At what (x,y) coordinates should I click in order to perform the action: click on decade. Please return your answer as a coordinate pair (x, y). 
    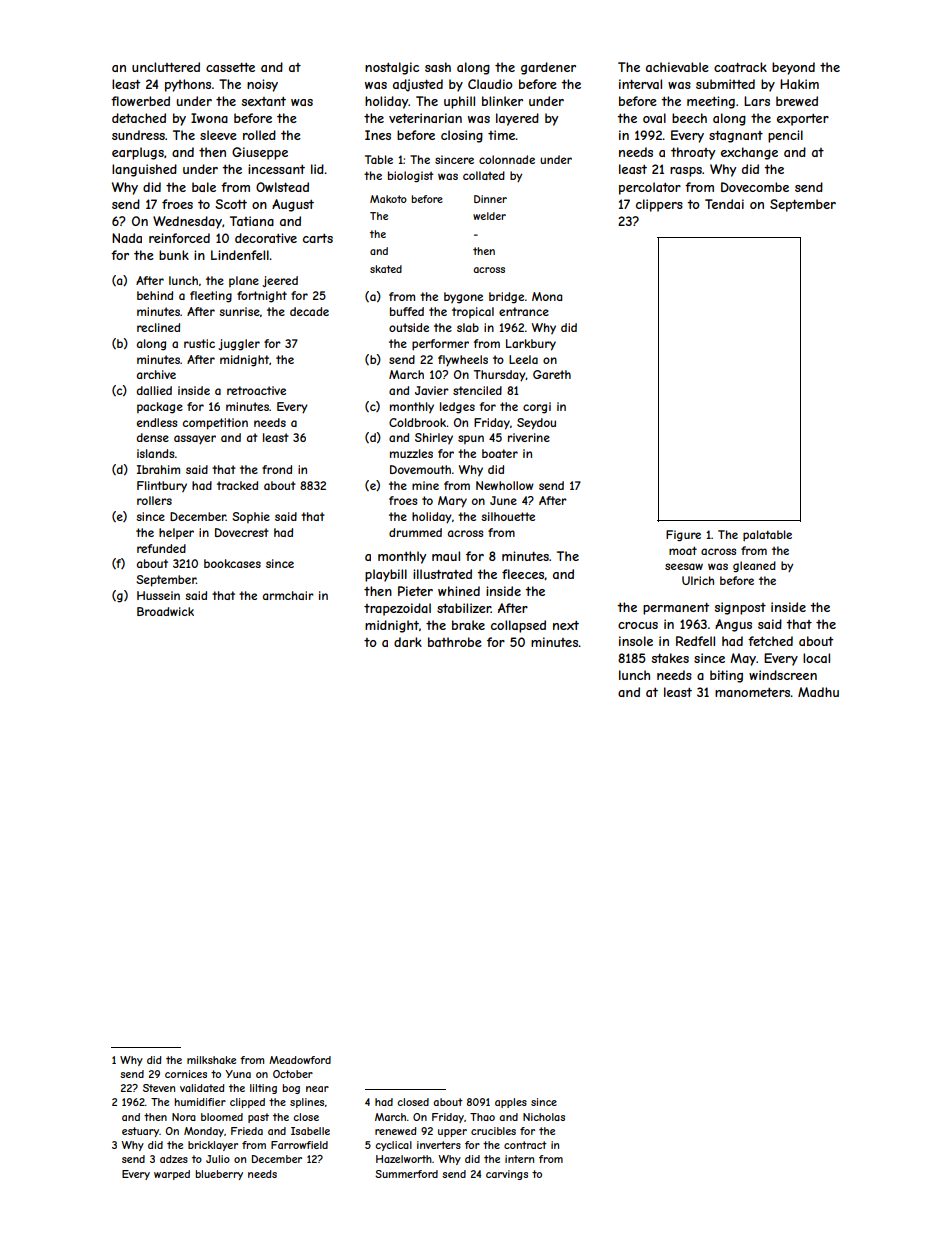
    Looking at the image, I should click on (309, 311).
